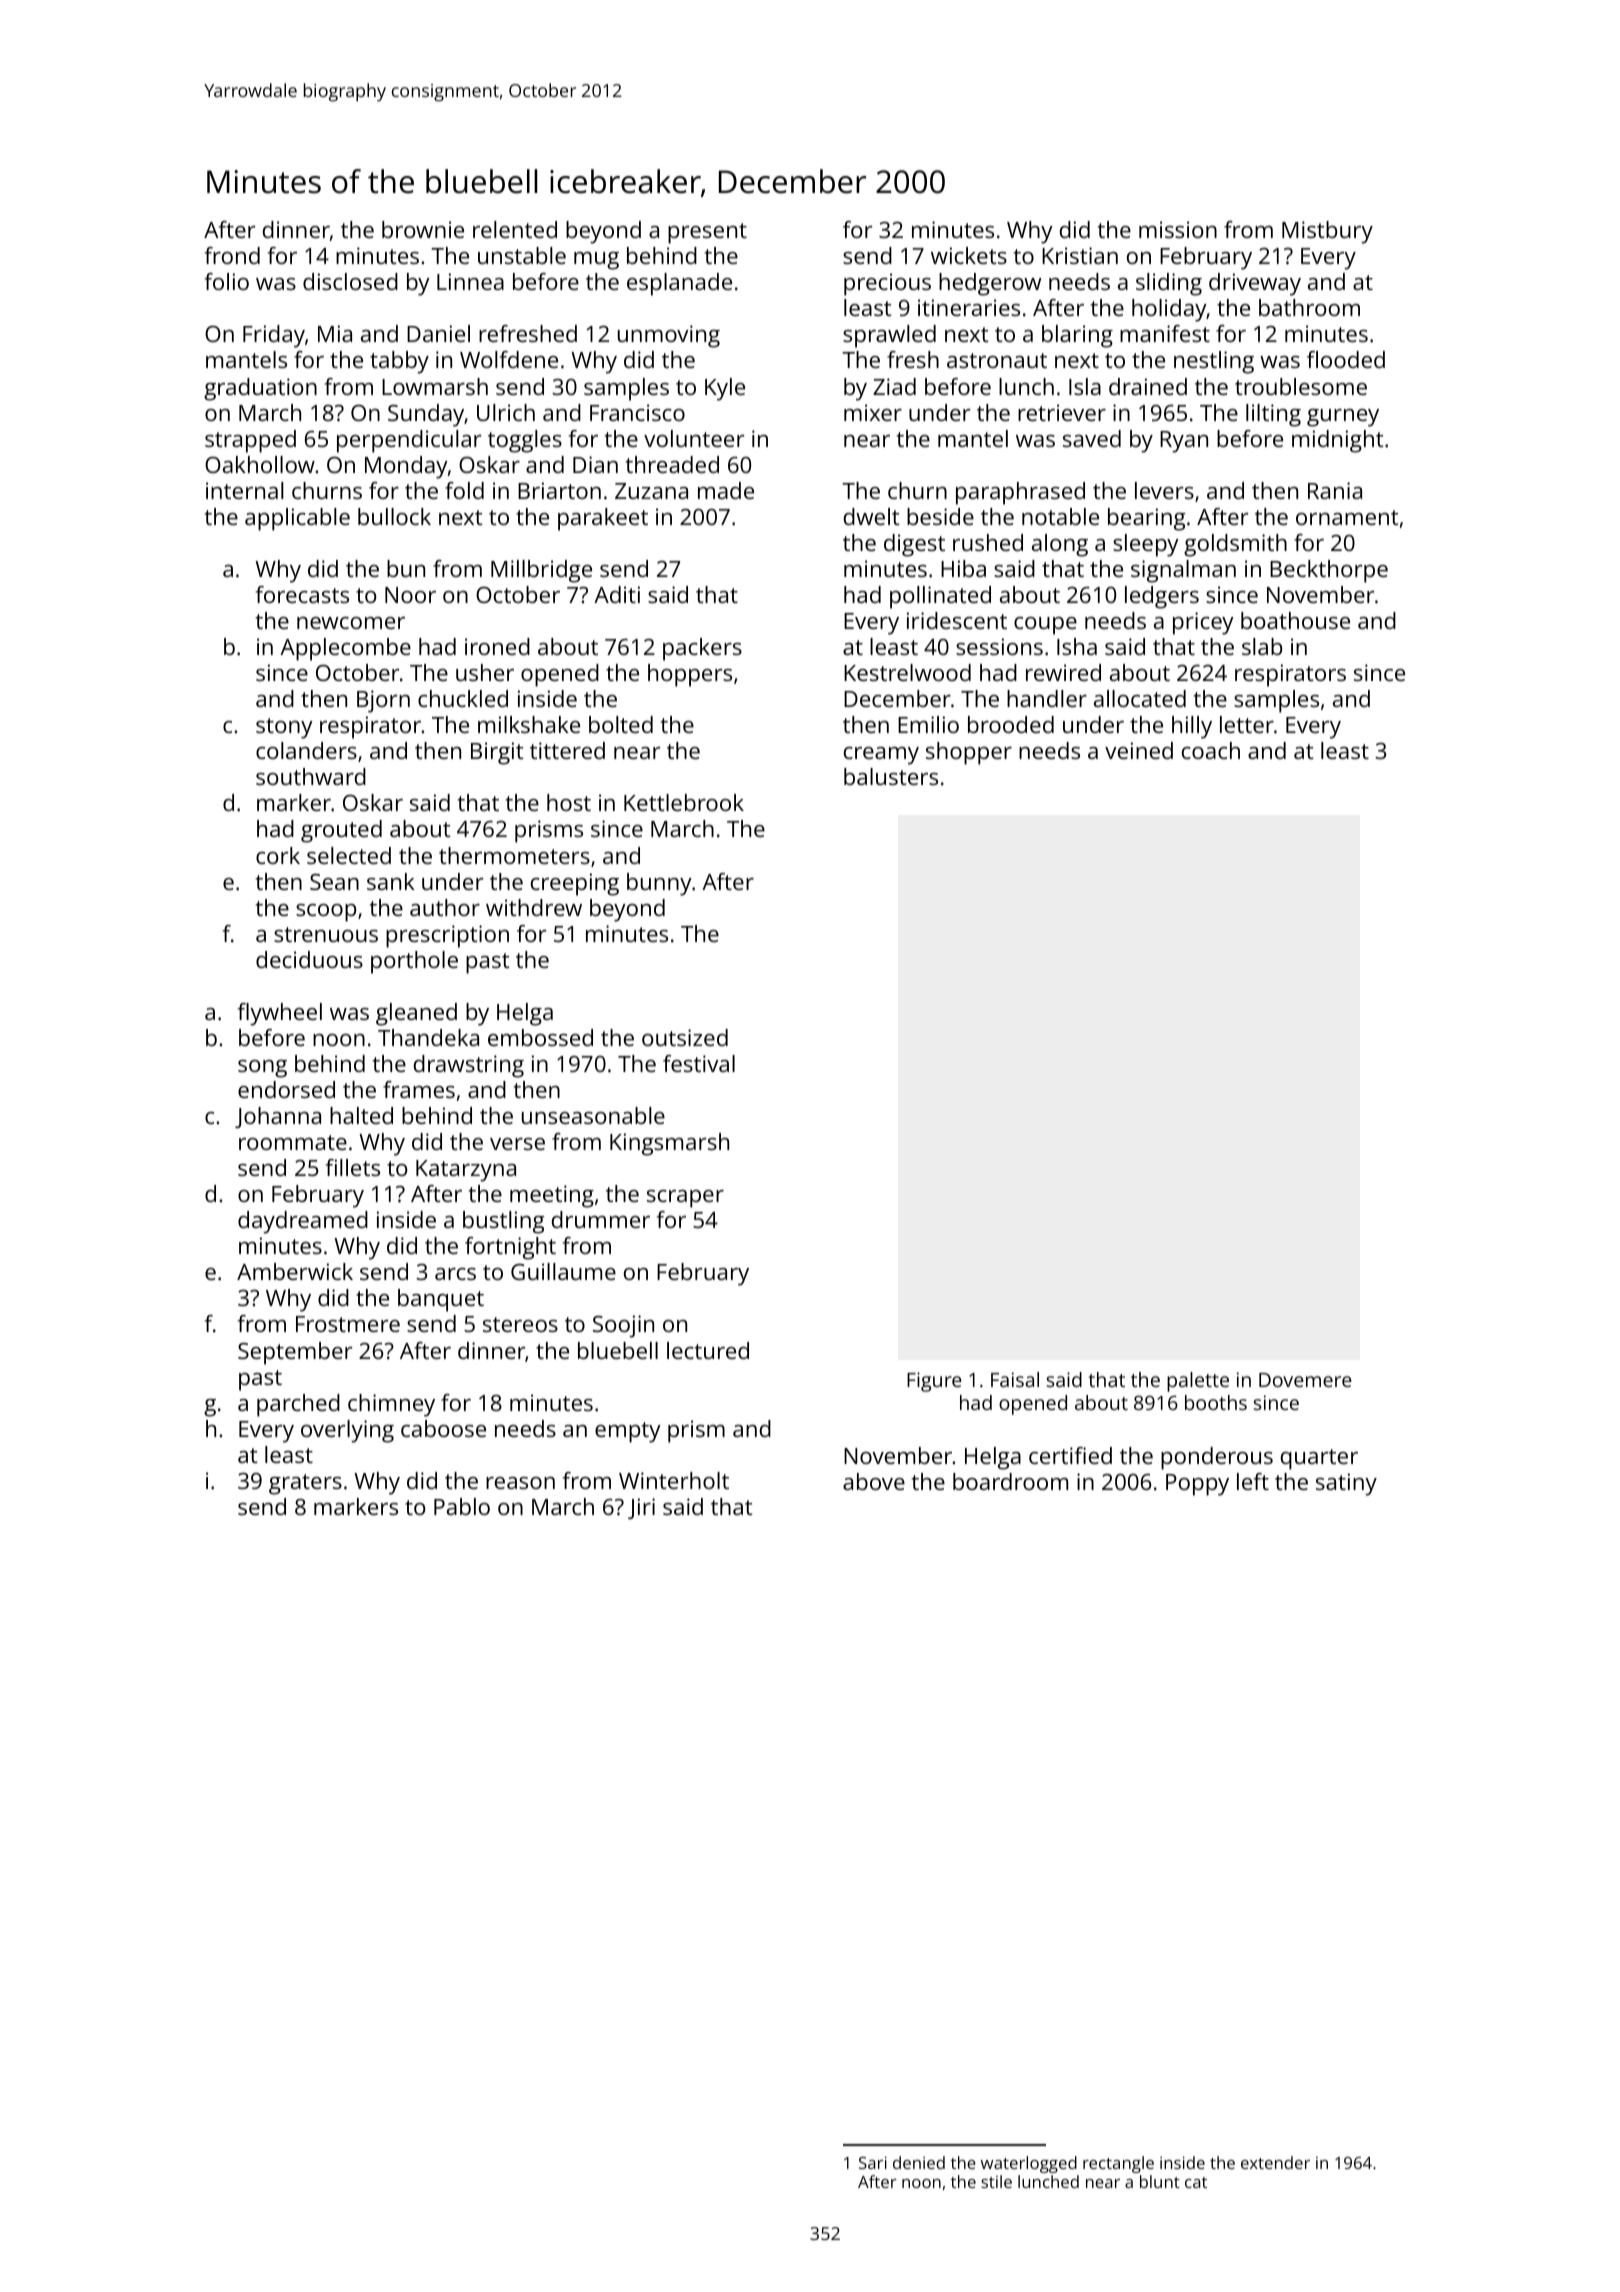 This document has height=2292, width=1620. What do you see at coordinates (1247, 724) in the document?
I see `letter` at bounding box center [1247, 724].
